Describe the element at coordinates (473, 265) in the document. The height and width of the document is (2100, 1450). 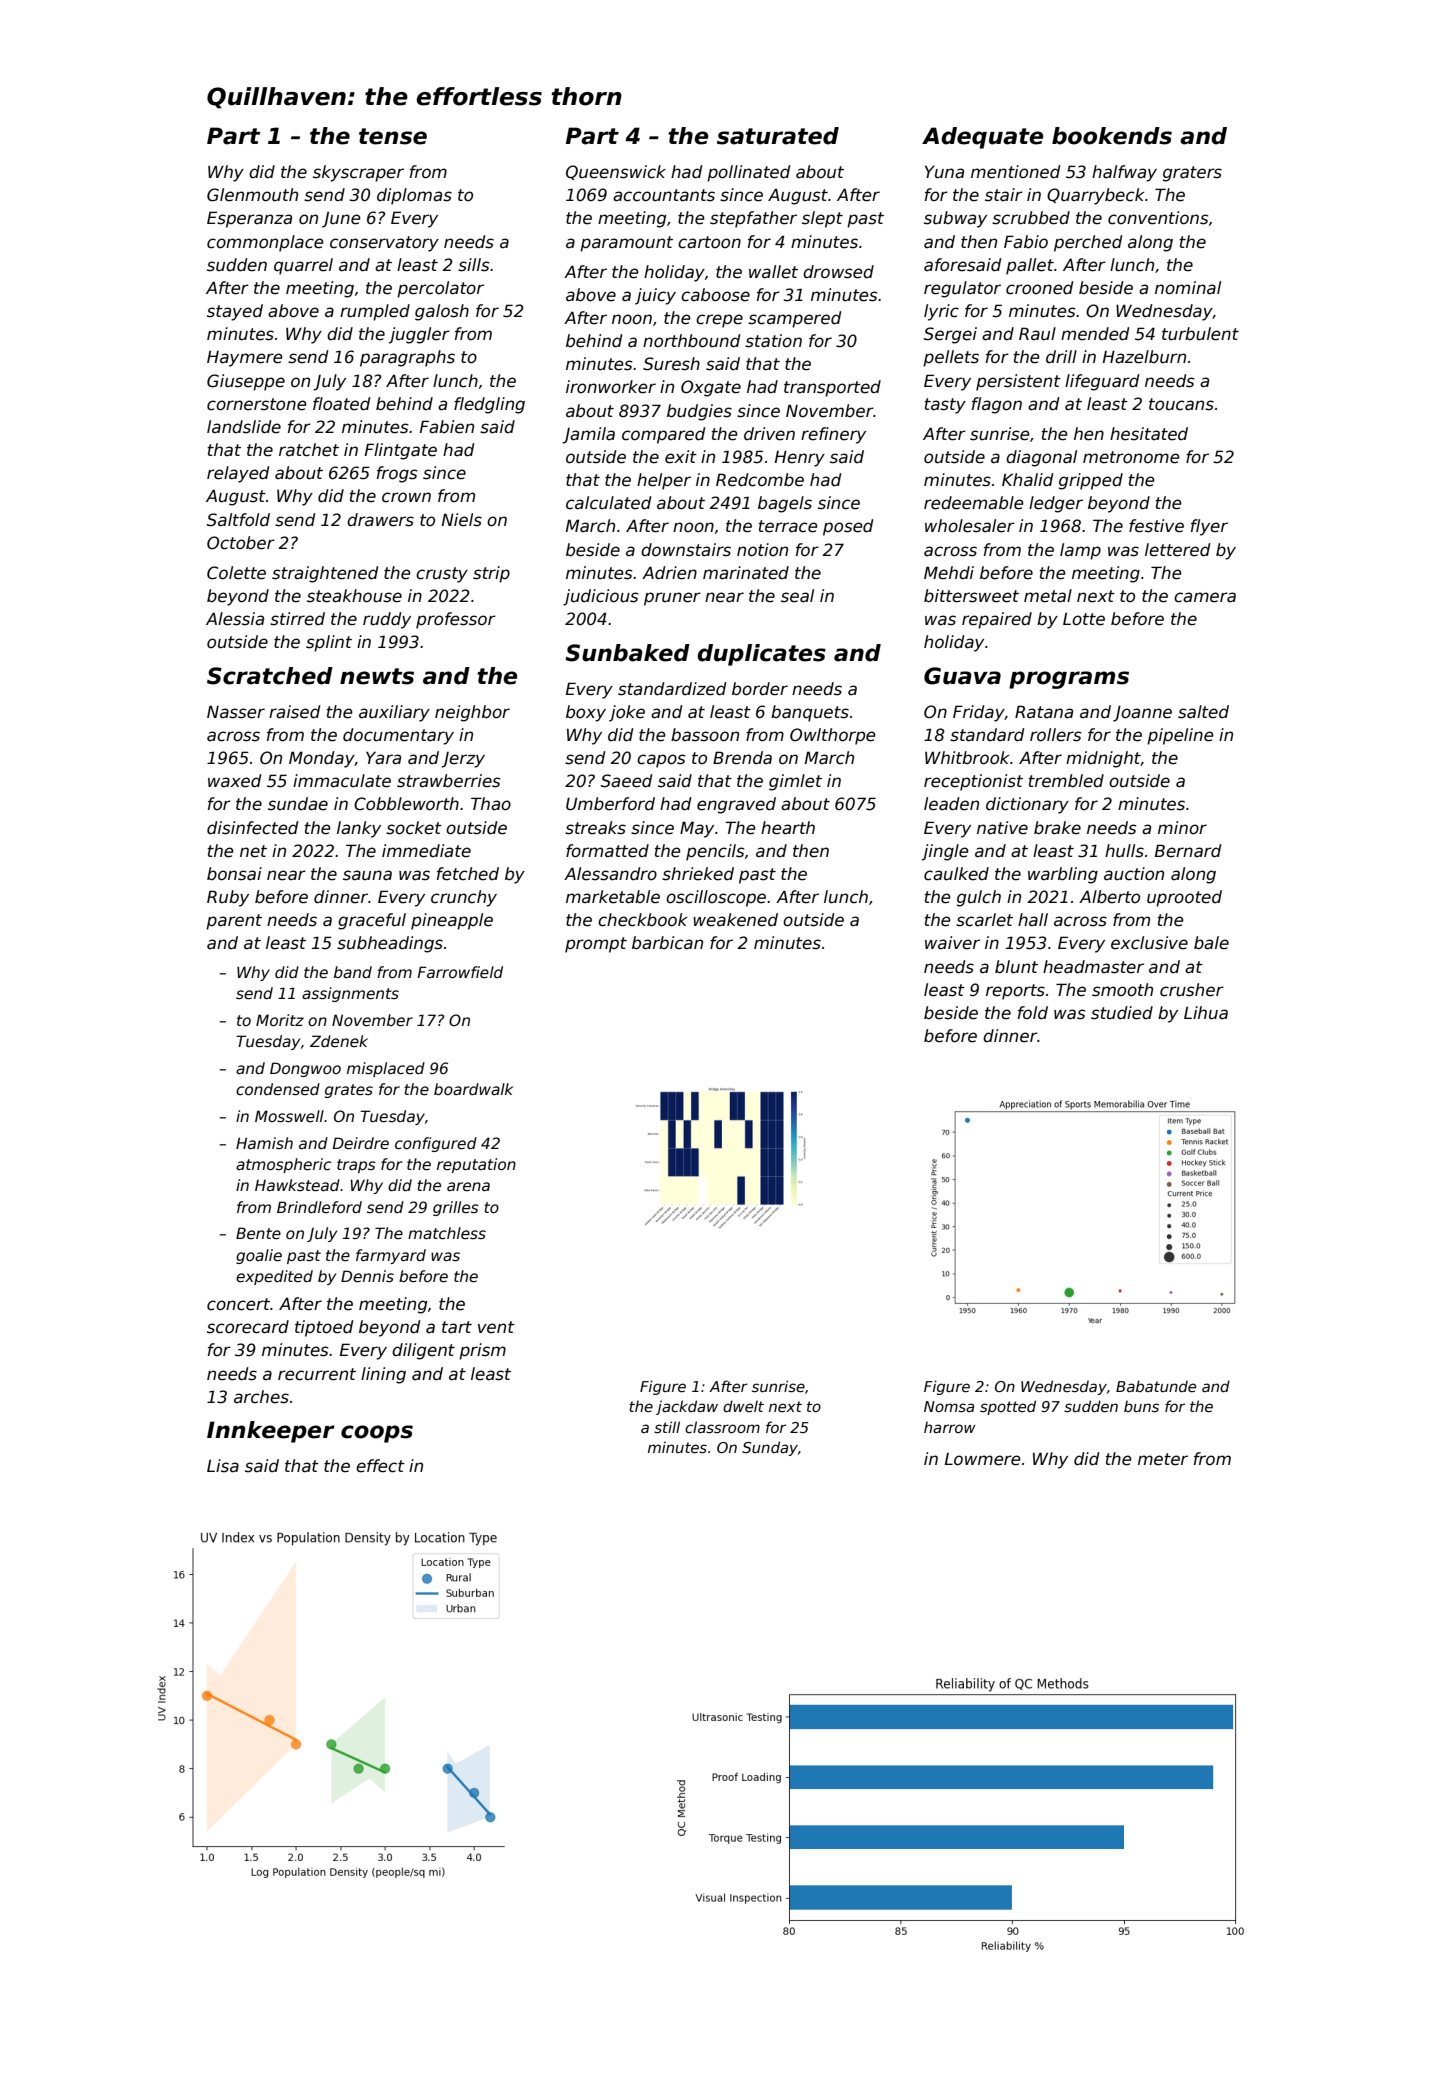
I see `sills` at that location.
